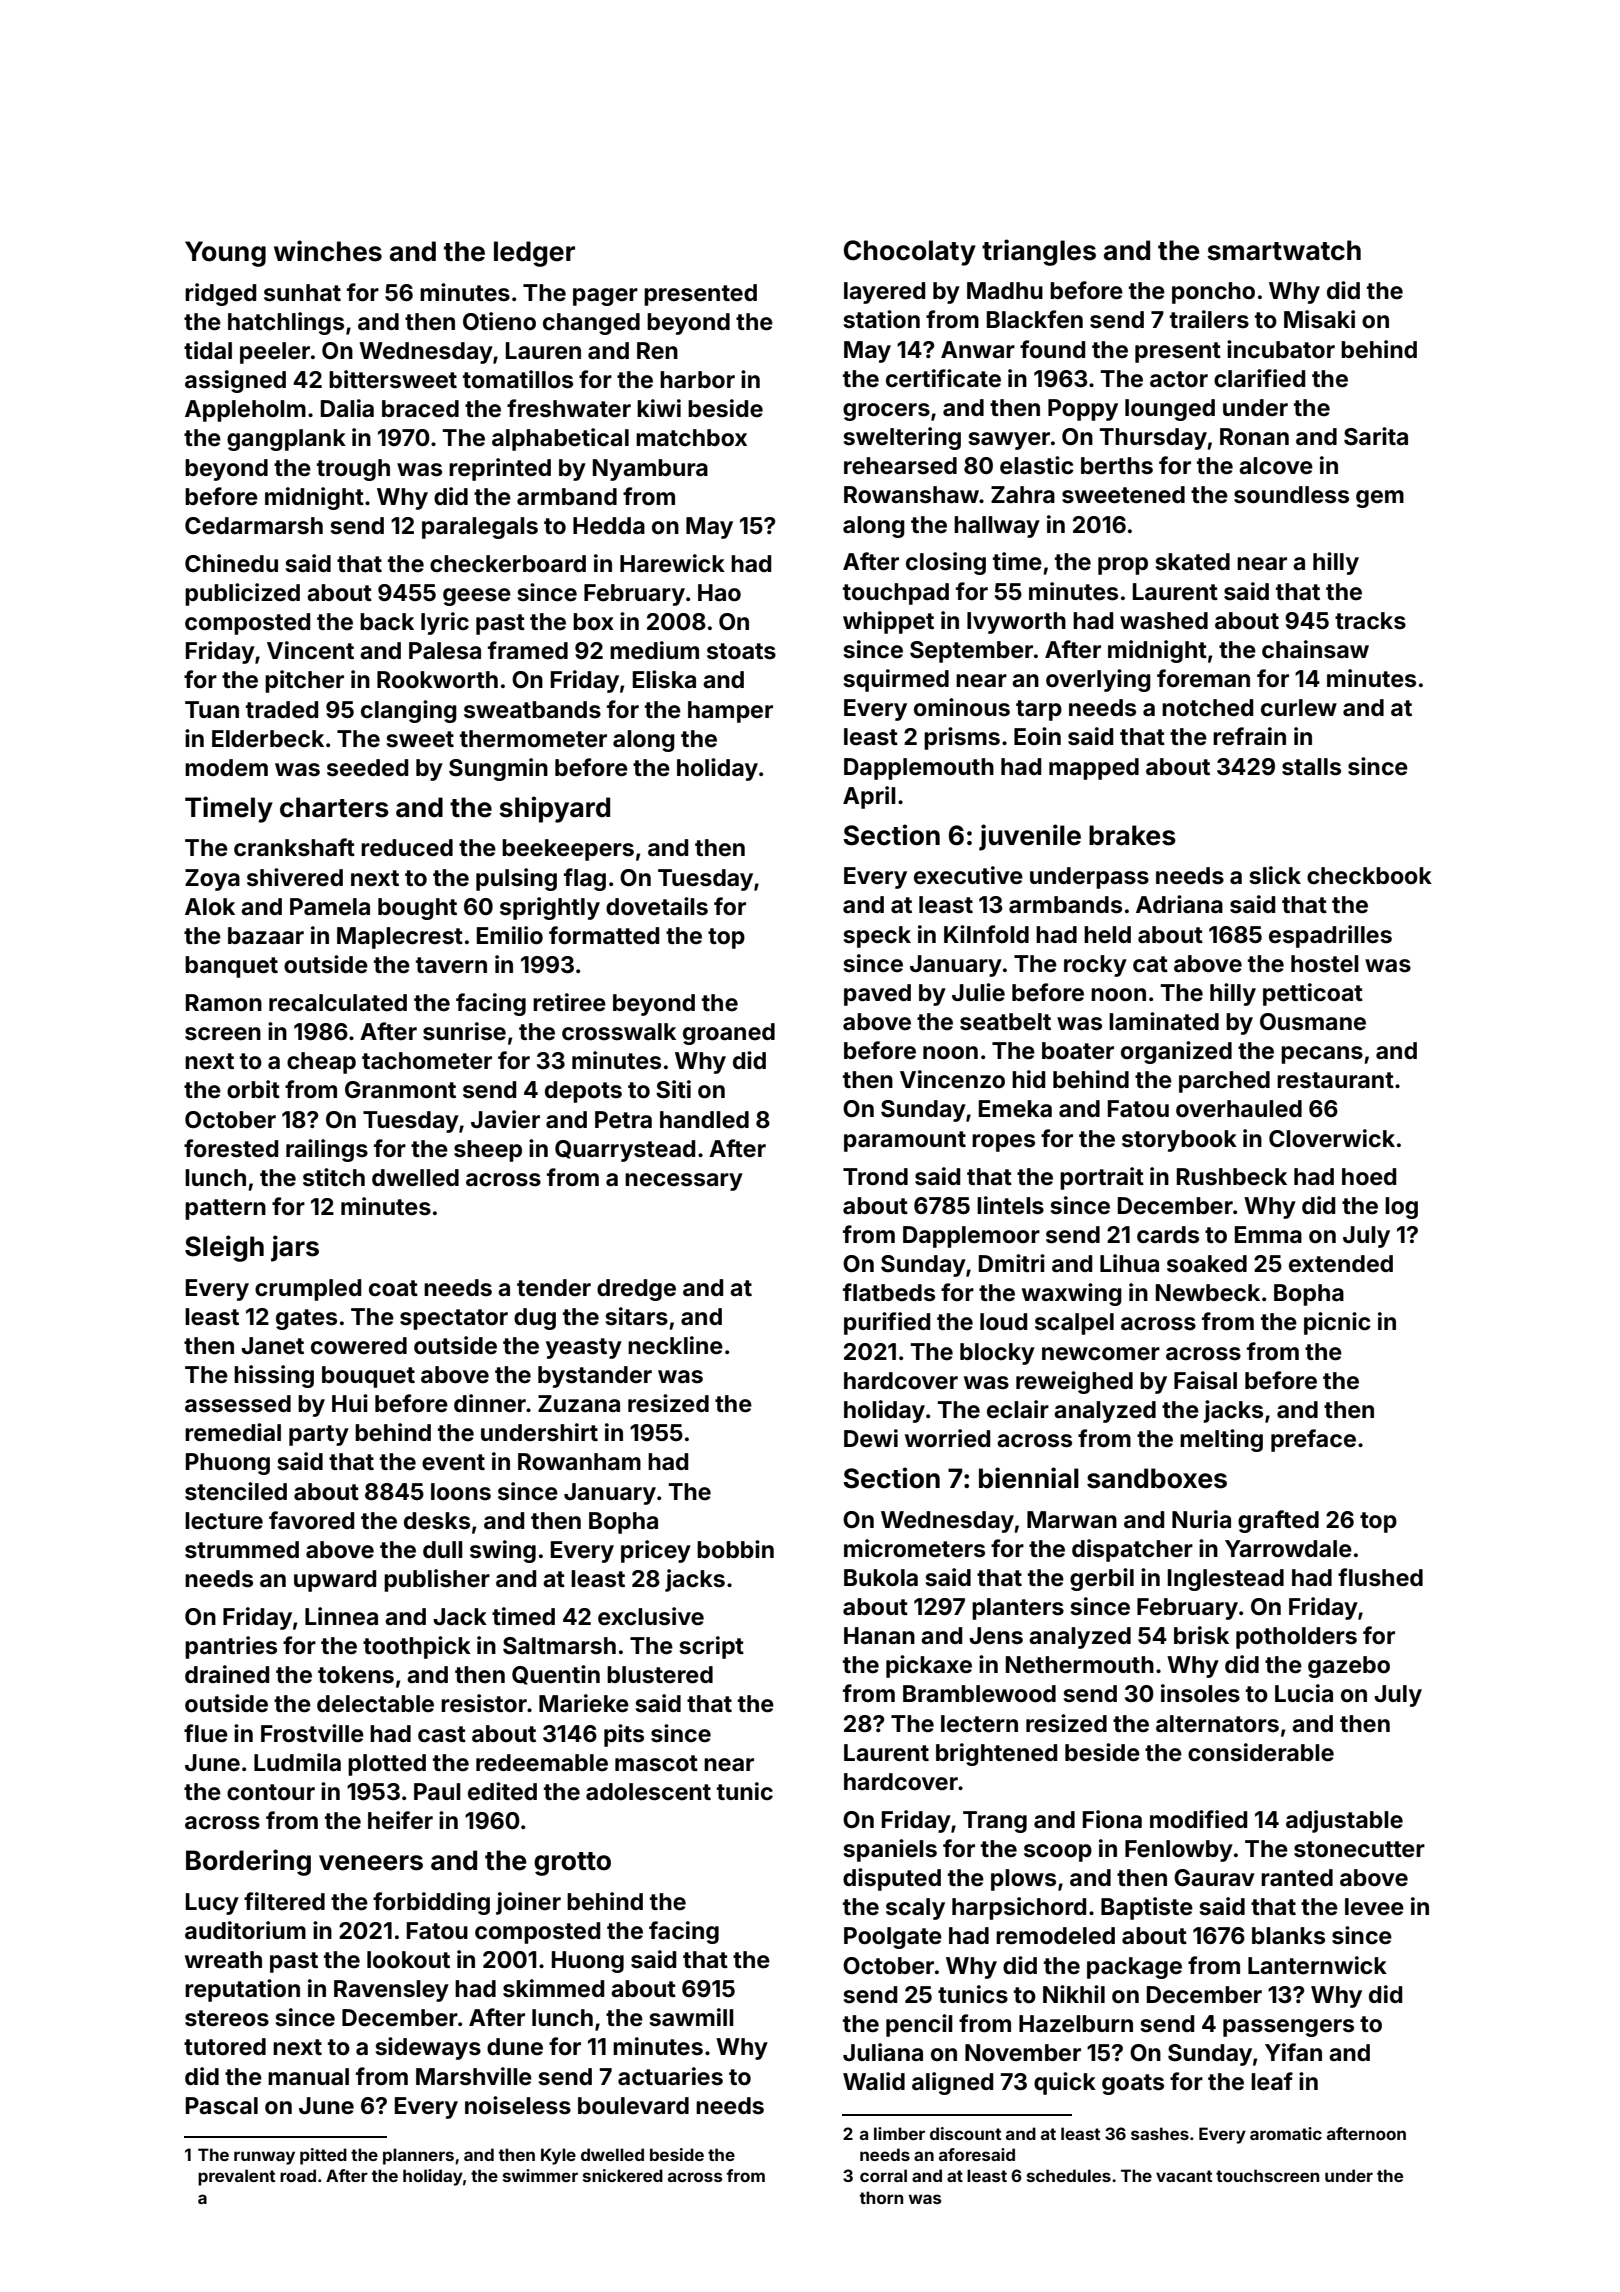 The image size is (1620, 2292). What do you see at coordinates (1039, 252) in the document?
I see `triangles` at bounding box center [1039, 252].
